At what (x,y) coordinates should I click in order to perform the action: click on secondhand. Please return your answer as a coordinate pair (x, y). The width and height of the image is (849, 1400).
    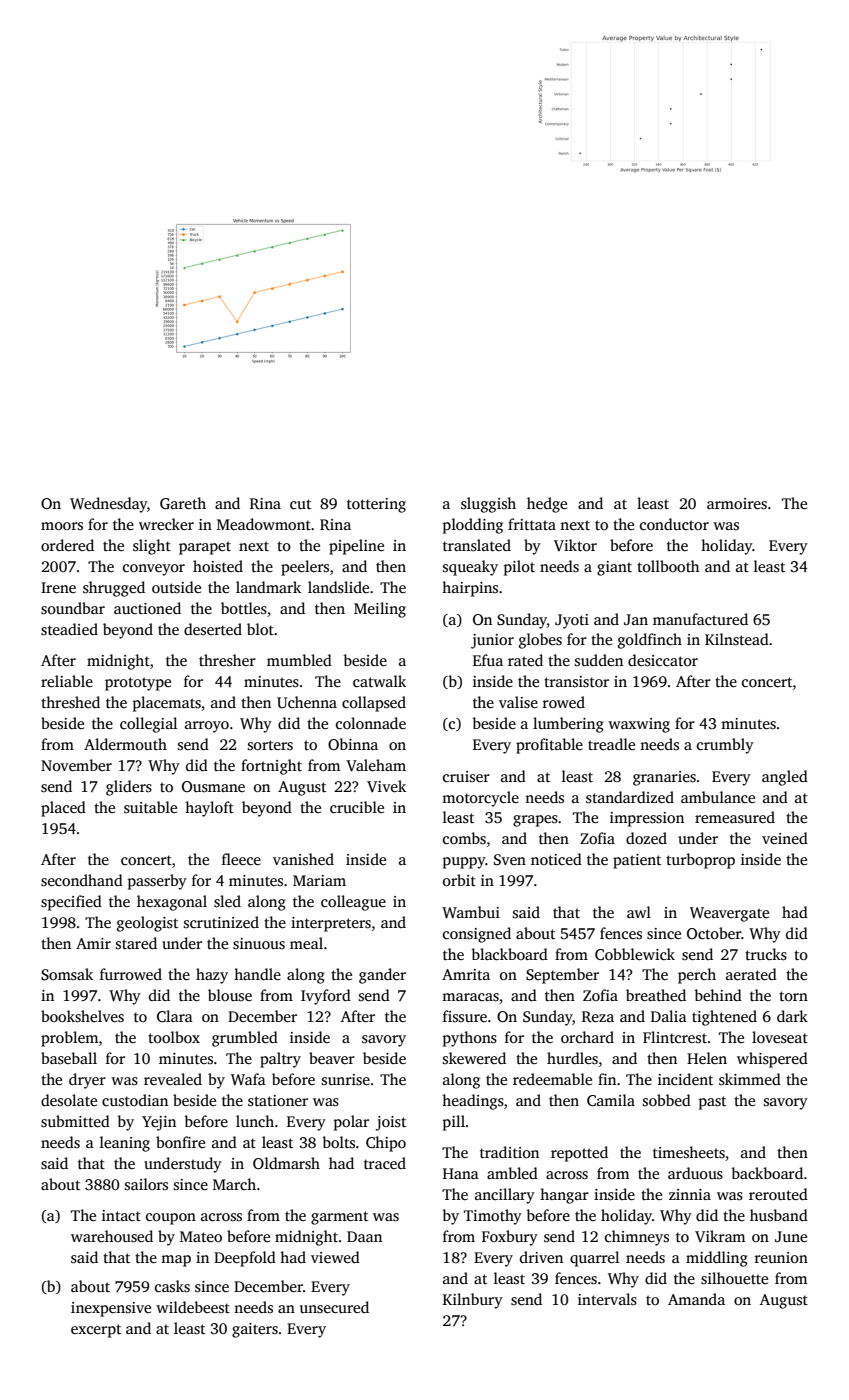
    Looking at the image, I should click on (82, 880).
